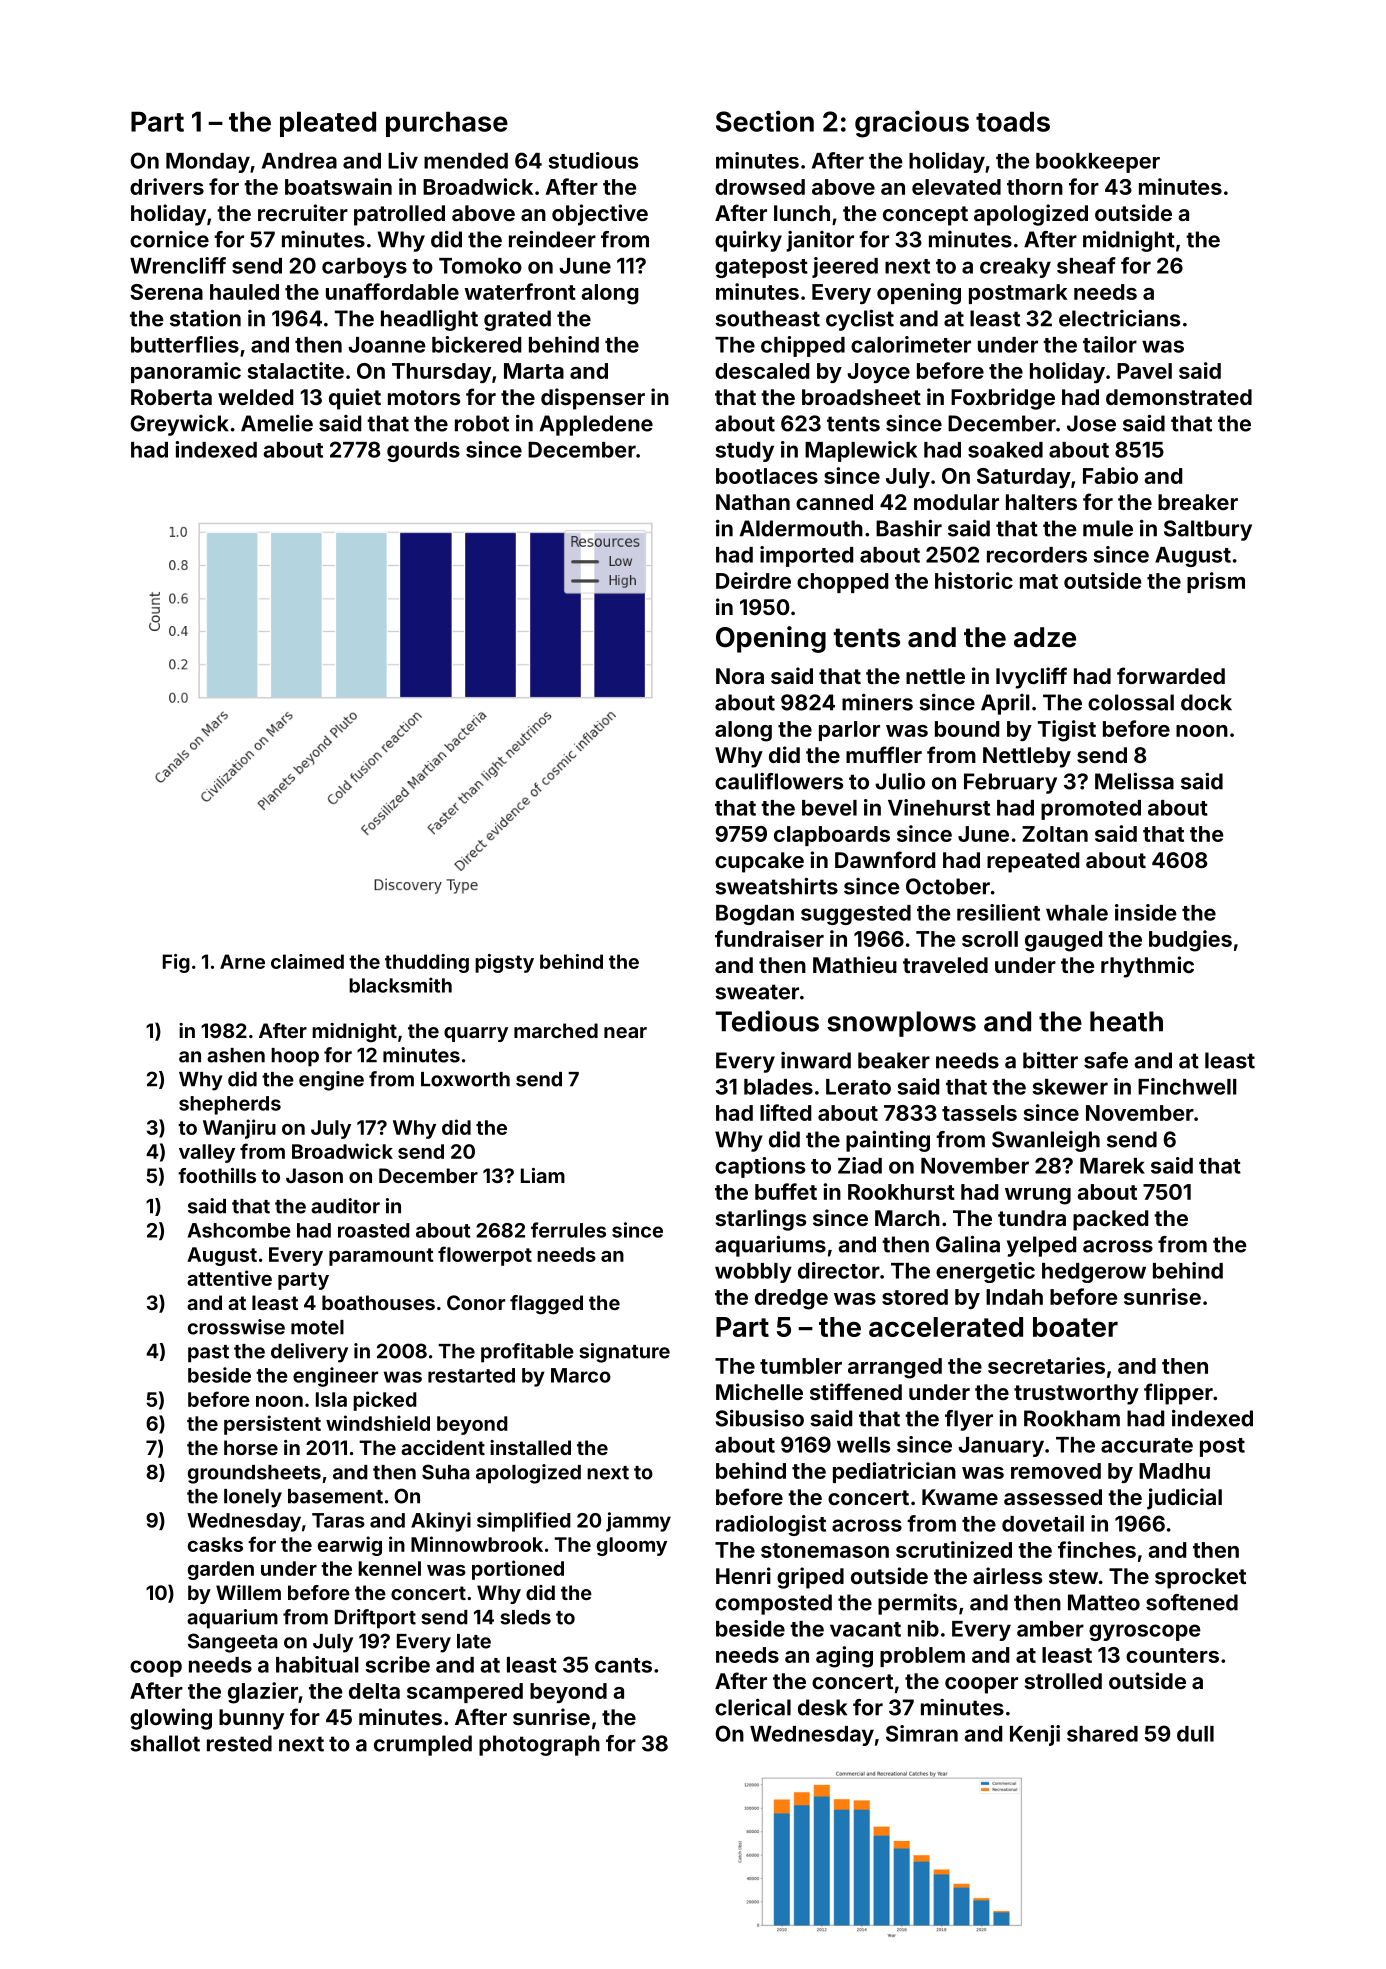 The image size is (1386, 1969). I want to click on toads, so click(1013, 121).
